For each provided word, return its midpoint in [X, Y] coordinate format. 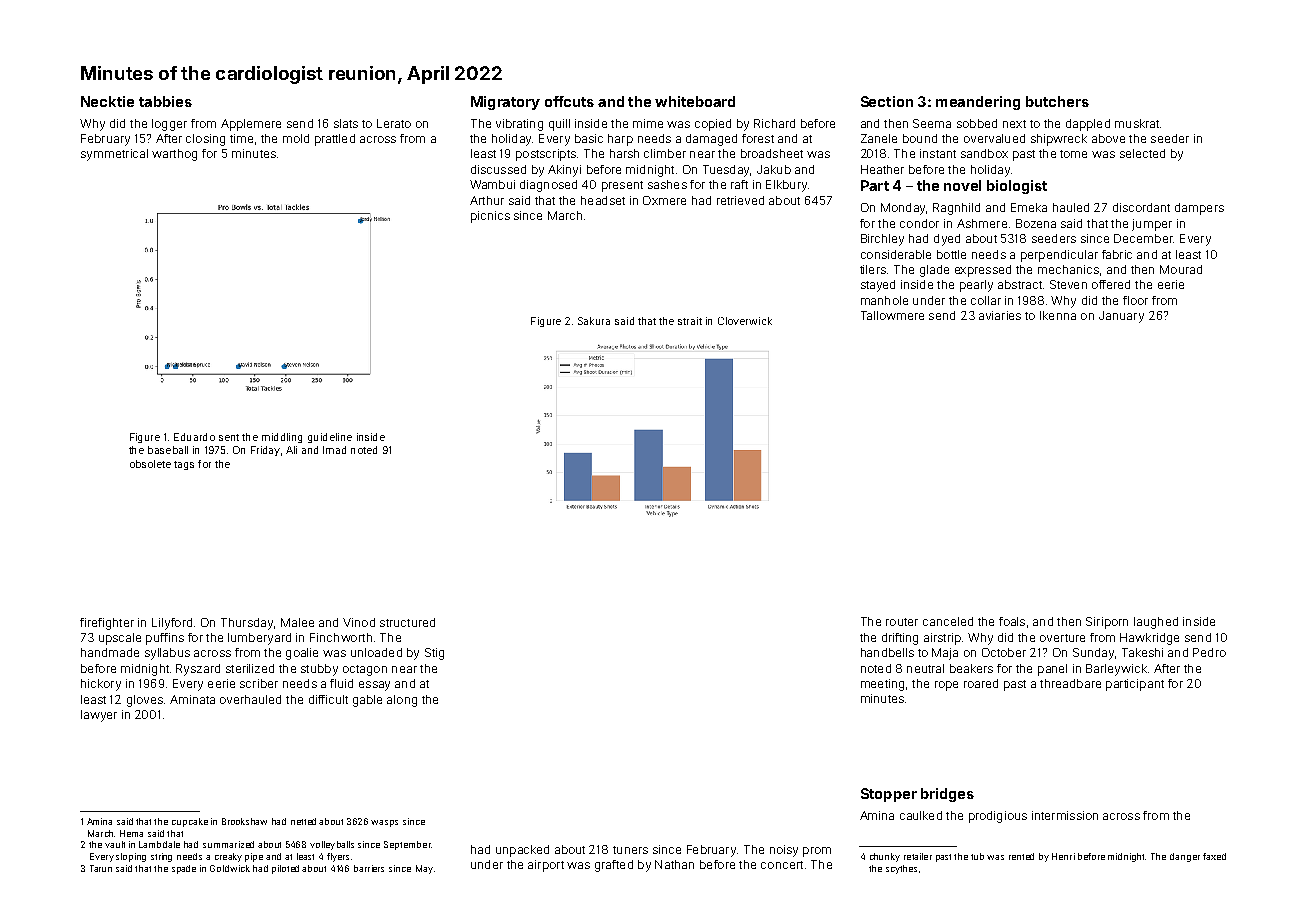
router [902, 622]
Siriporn [1107, 623]
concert [782, 865]
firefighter [107, 624]
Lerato [394, 123]
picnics [490, 217]
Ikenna [1058, 315]
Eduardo [194, 437]
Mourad [1181, 269]
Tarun [101, 868]
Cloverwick [745, 321]
